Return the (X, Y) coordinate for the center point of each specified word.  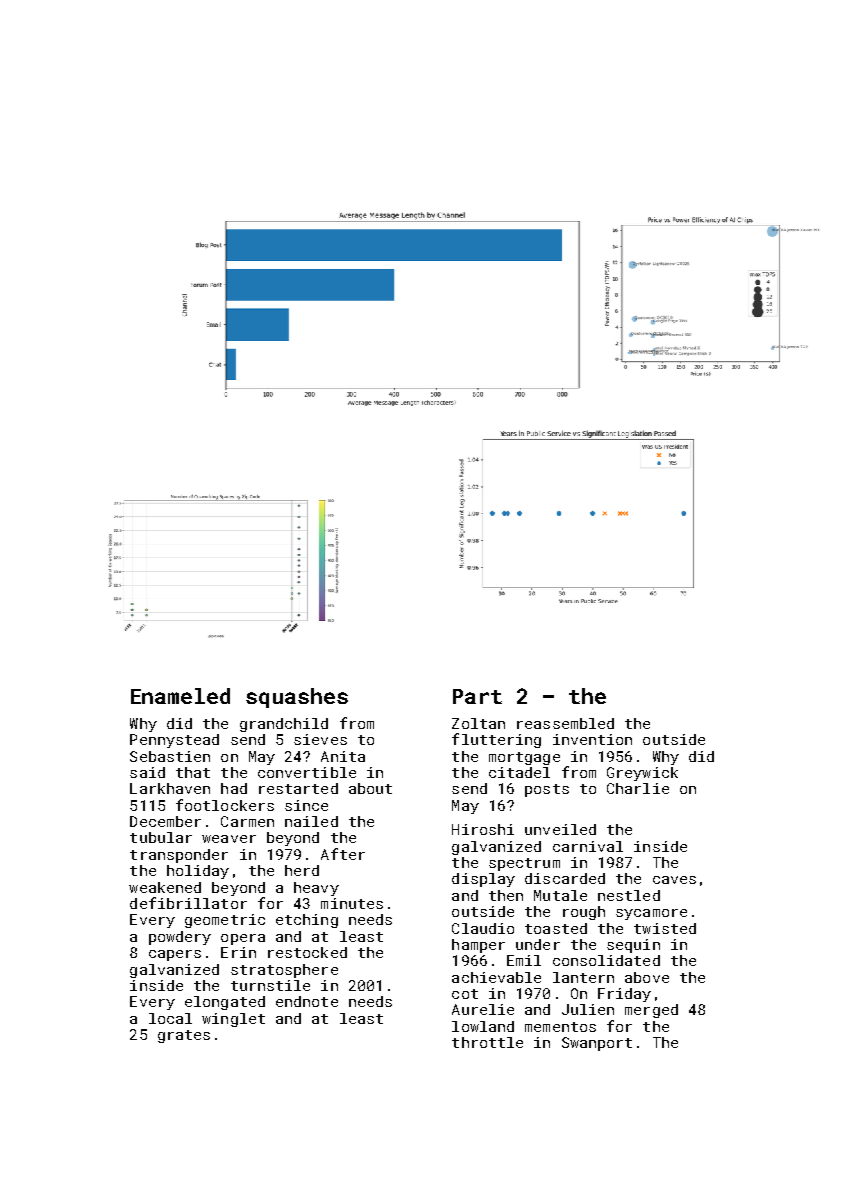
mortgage (524, 758)
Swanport (597, 1044)
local (170, 1018)
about (370, 788)
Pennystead (174, 741)
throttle (487, 1042)
